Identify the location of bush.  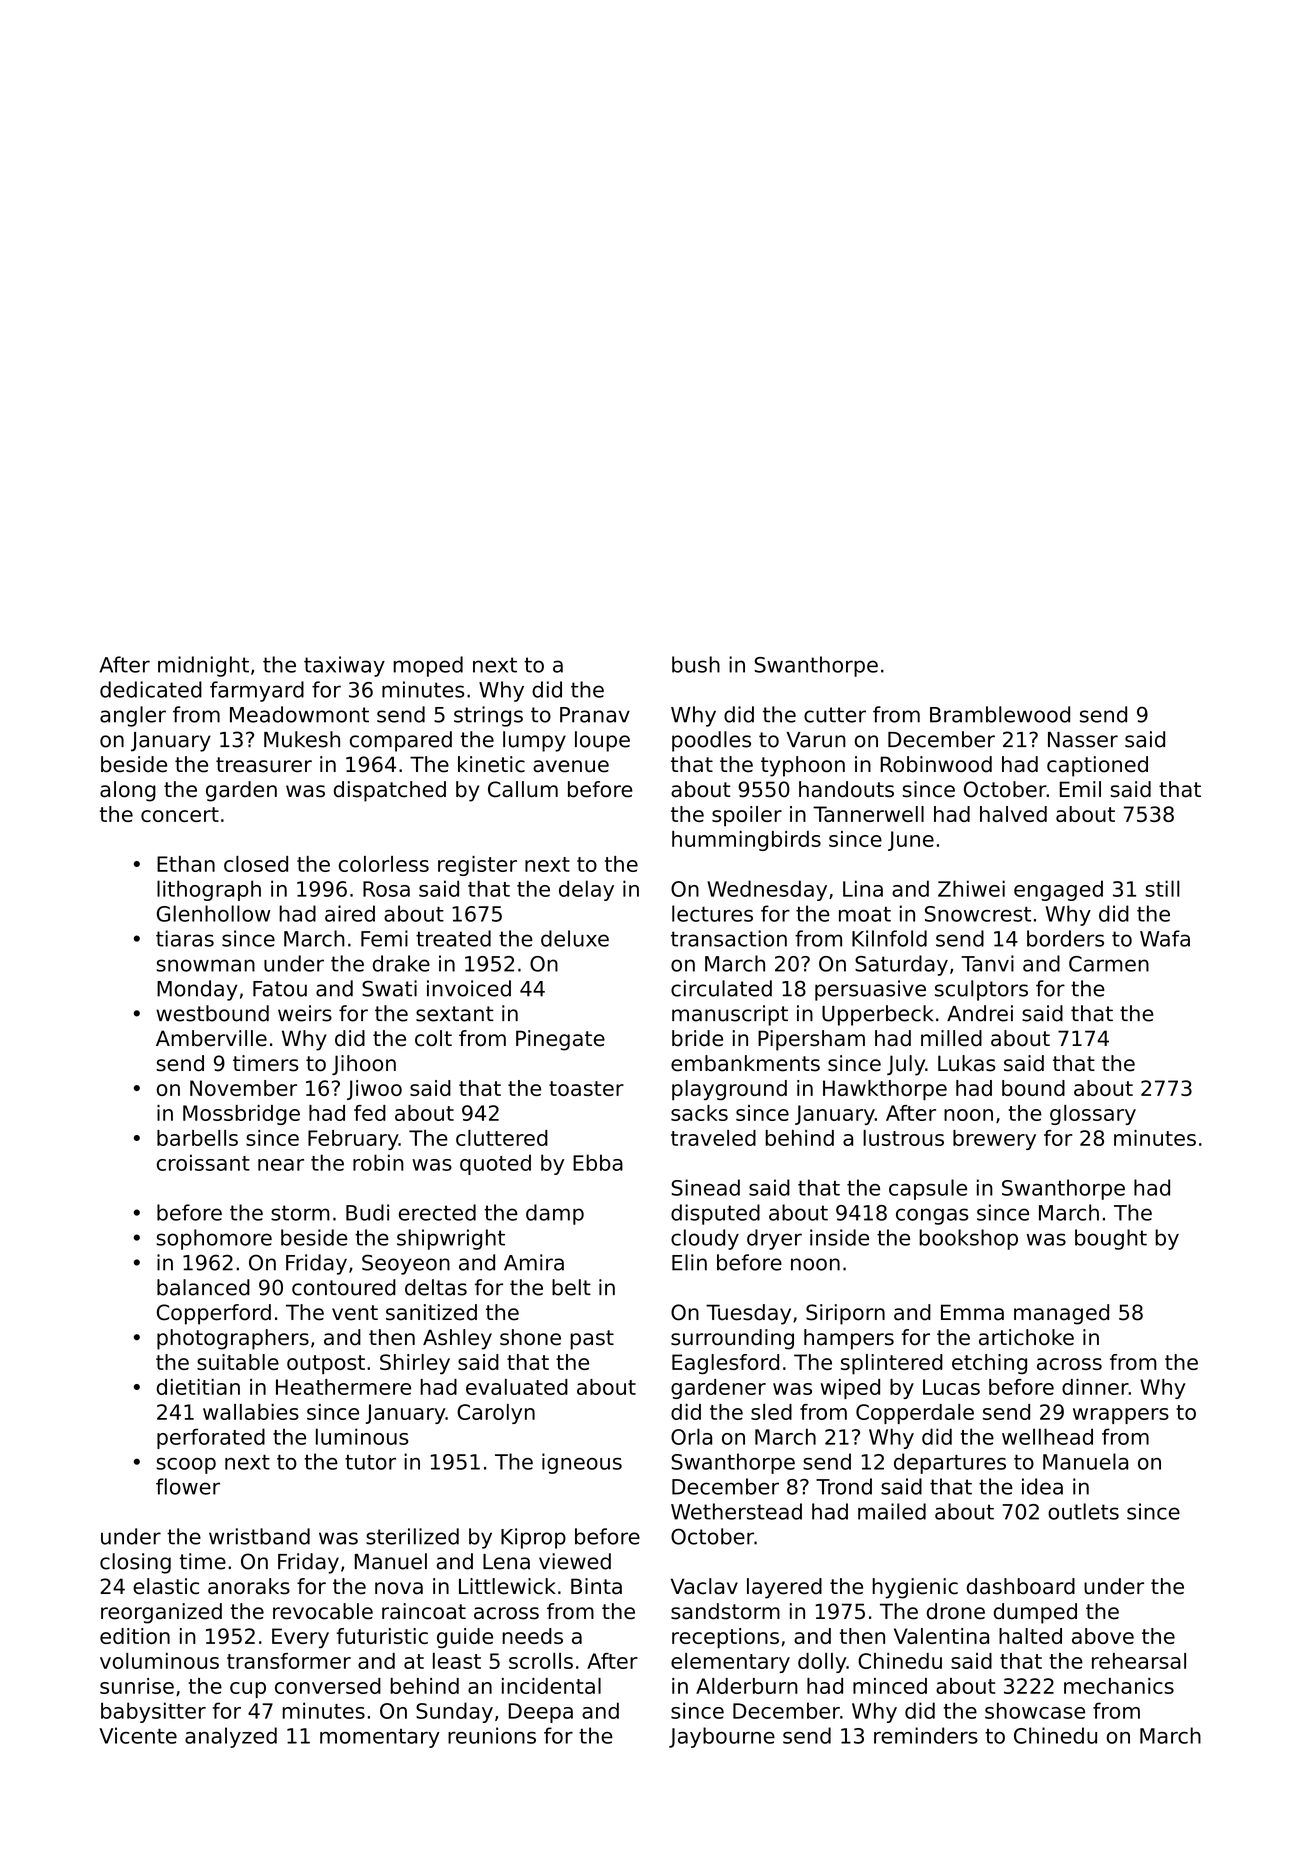
(696, 664).
